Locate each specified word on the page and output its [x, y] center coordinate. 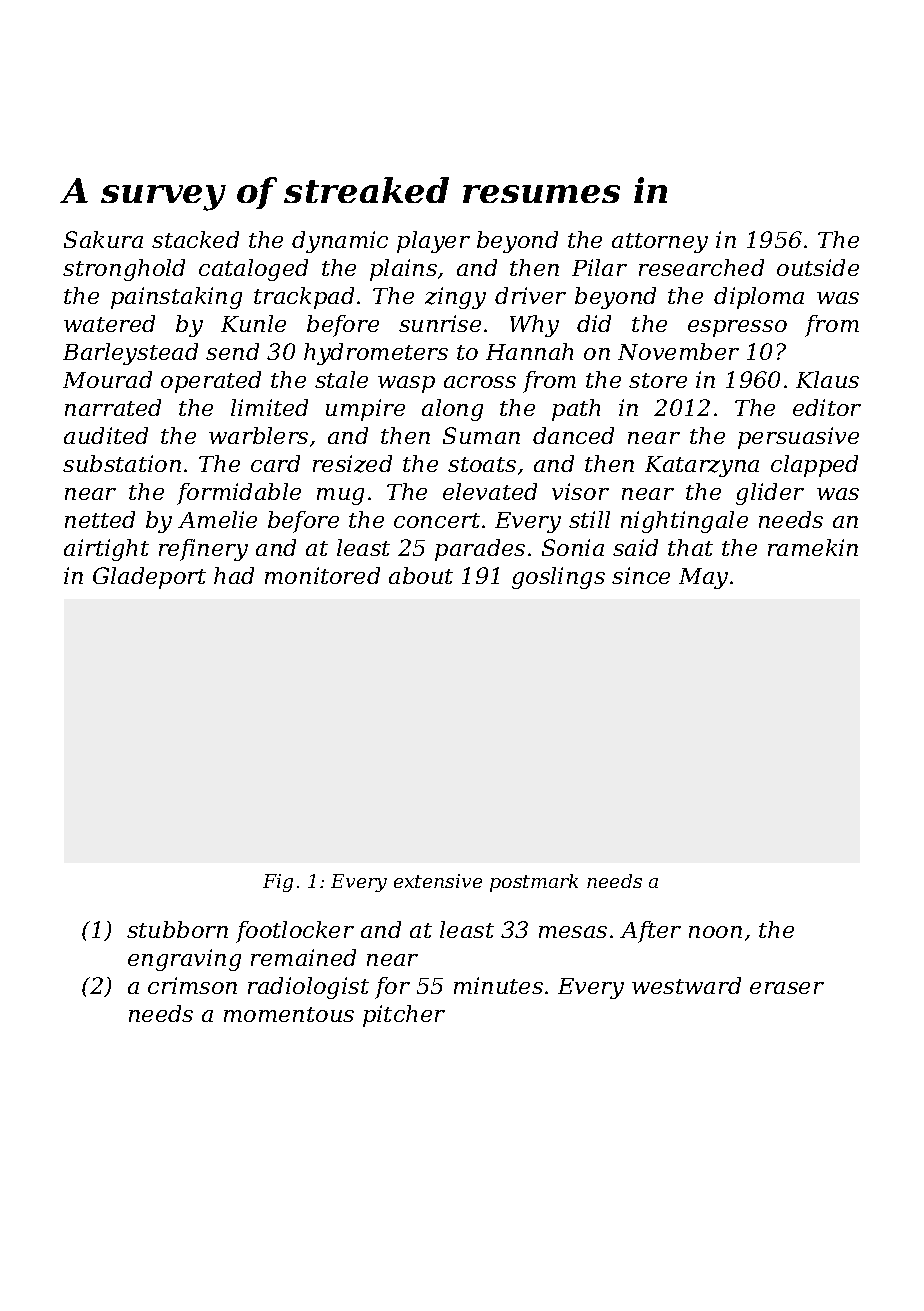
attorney [660, 243]
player [433, 242]
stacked [195, 239]
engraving [184, 960]
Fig [278, 883]
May [703, 578]
